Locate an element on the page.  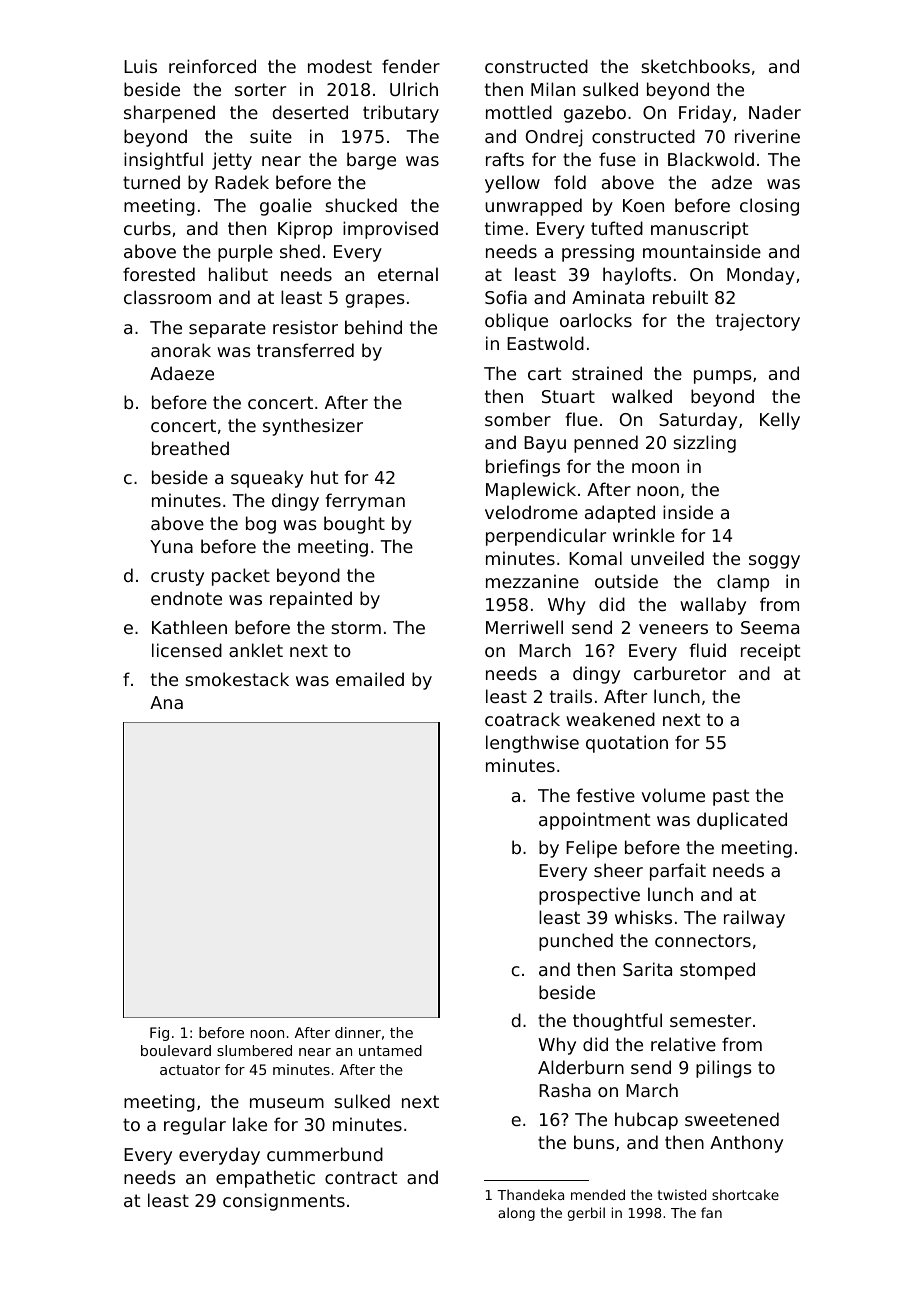
Friday is located at coordinates (705, 114).
